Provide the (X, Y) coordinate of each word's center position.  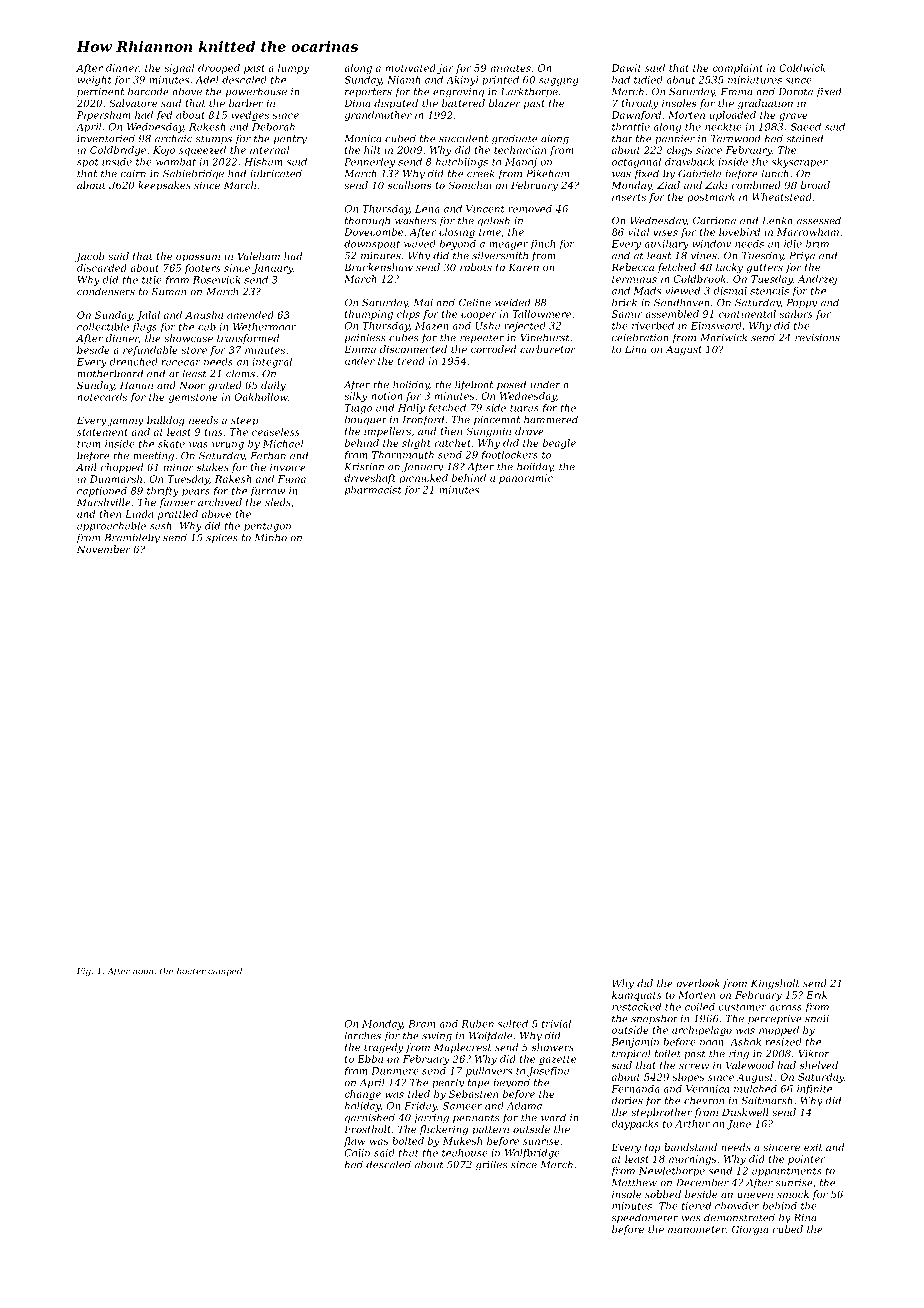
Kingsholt (775, 984)
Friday (420, 1107)
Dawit (626, 68)
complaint (737, 69)
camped (225, 971)
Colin (357, 1153)
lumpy (293, 69)
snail (817, 1018)
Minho (271, 537)
